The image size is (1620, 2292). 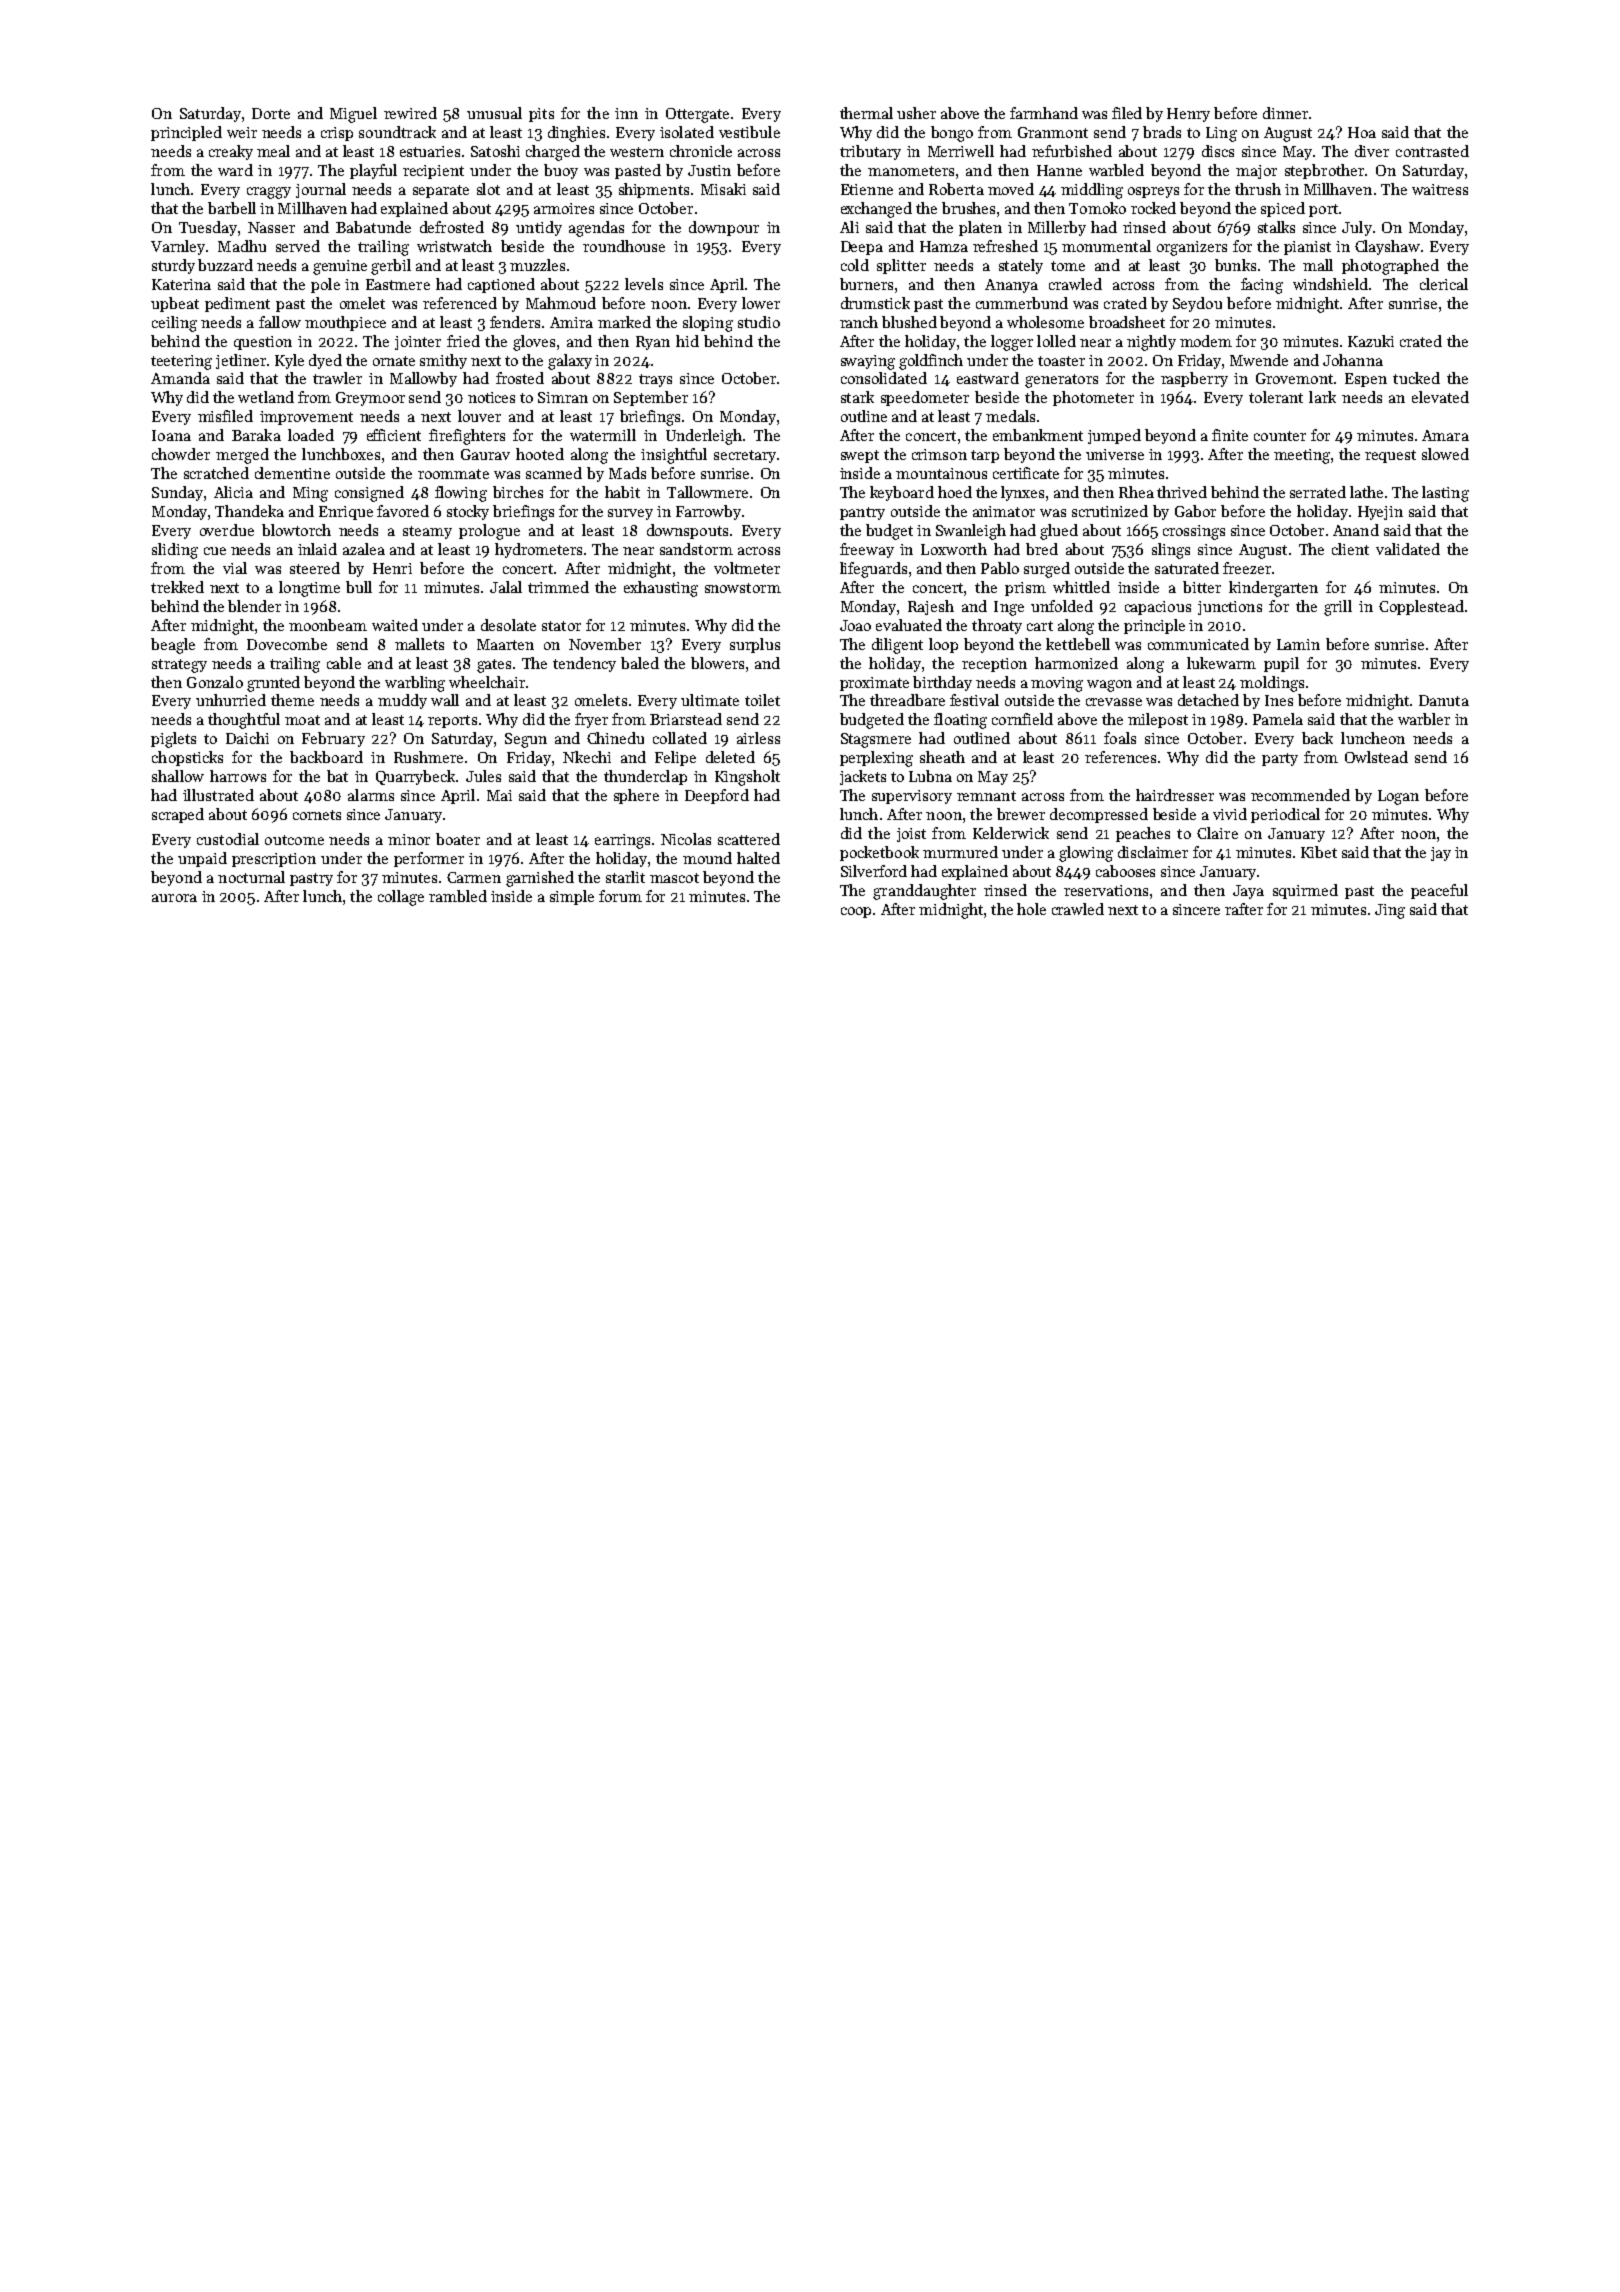 What do you see at coordinates (1390, 267) in the screenshot?
I see `photographed` at bounding box center [1390, 267].
